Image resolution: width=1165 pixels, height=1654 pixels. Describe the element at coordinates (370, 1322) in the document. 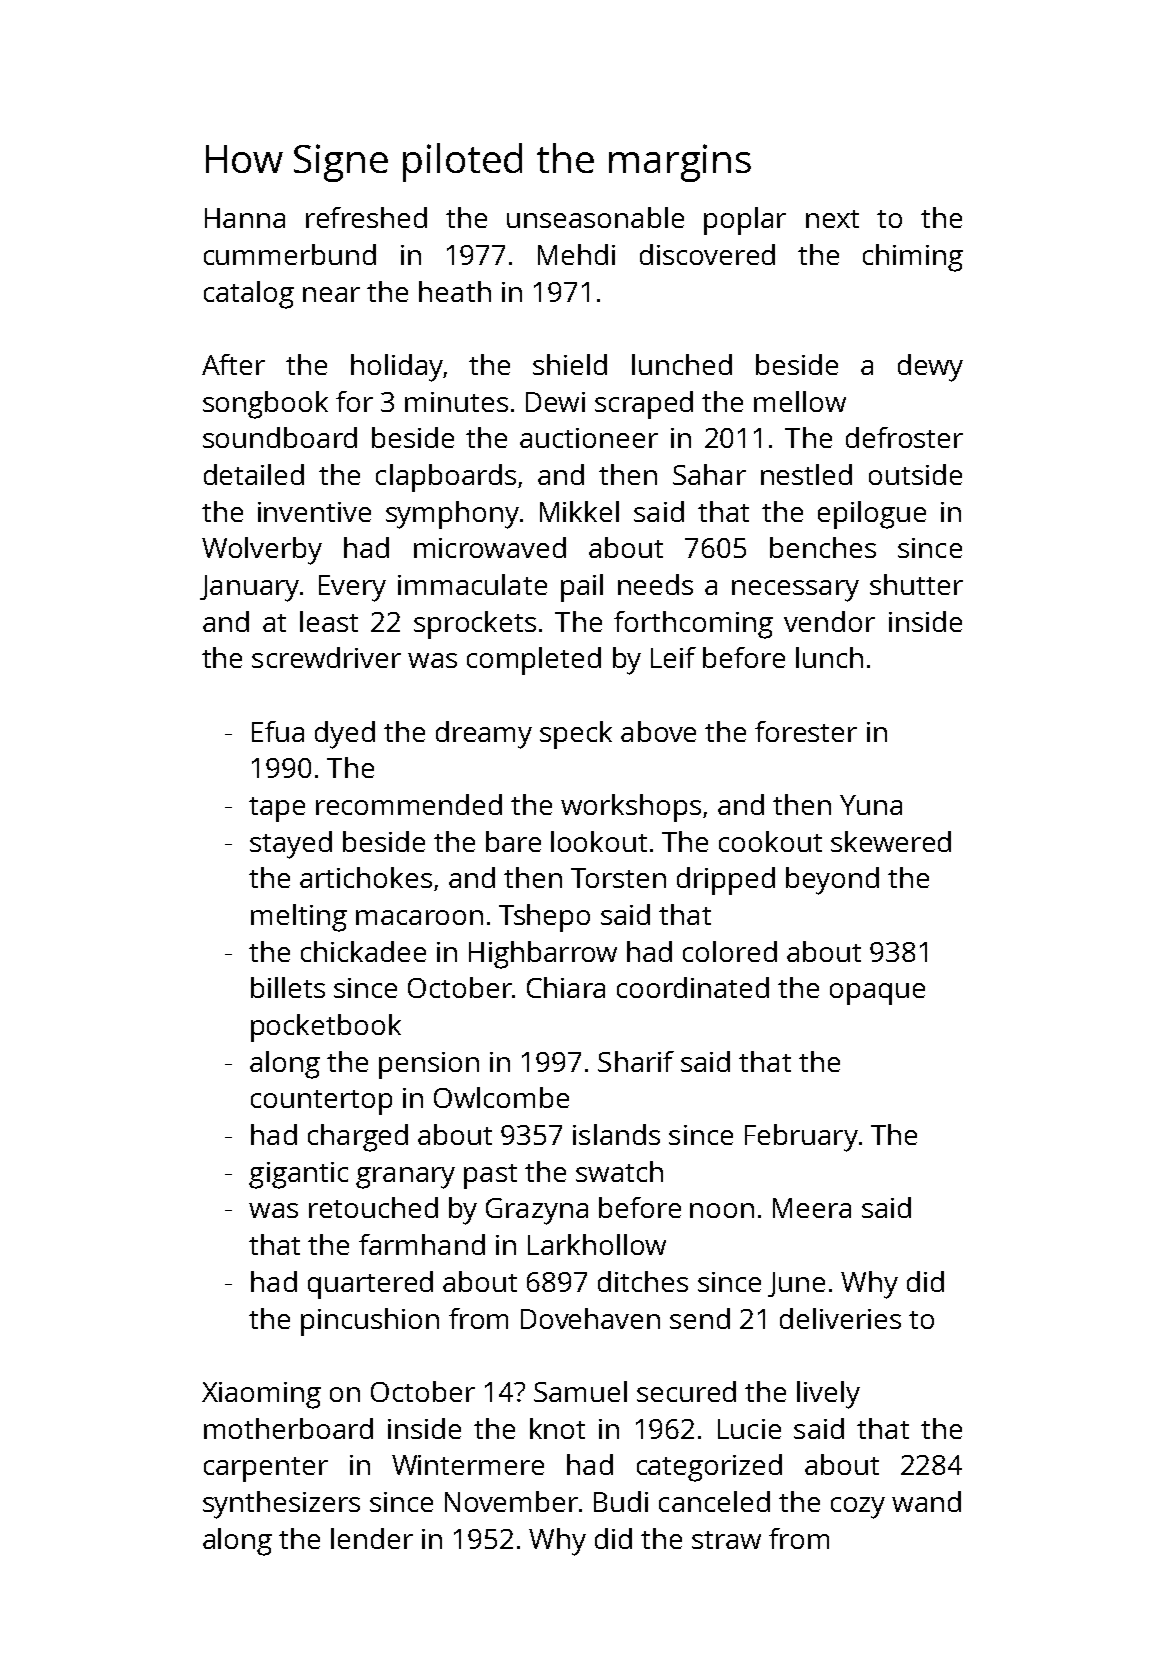

I see `pincushion` at that location.
